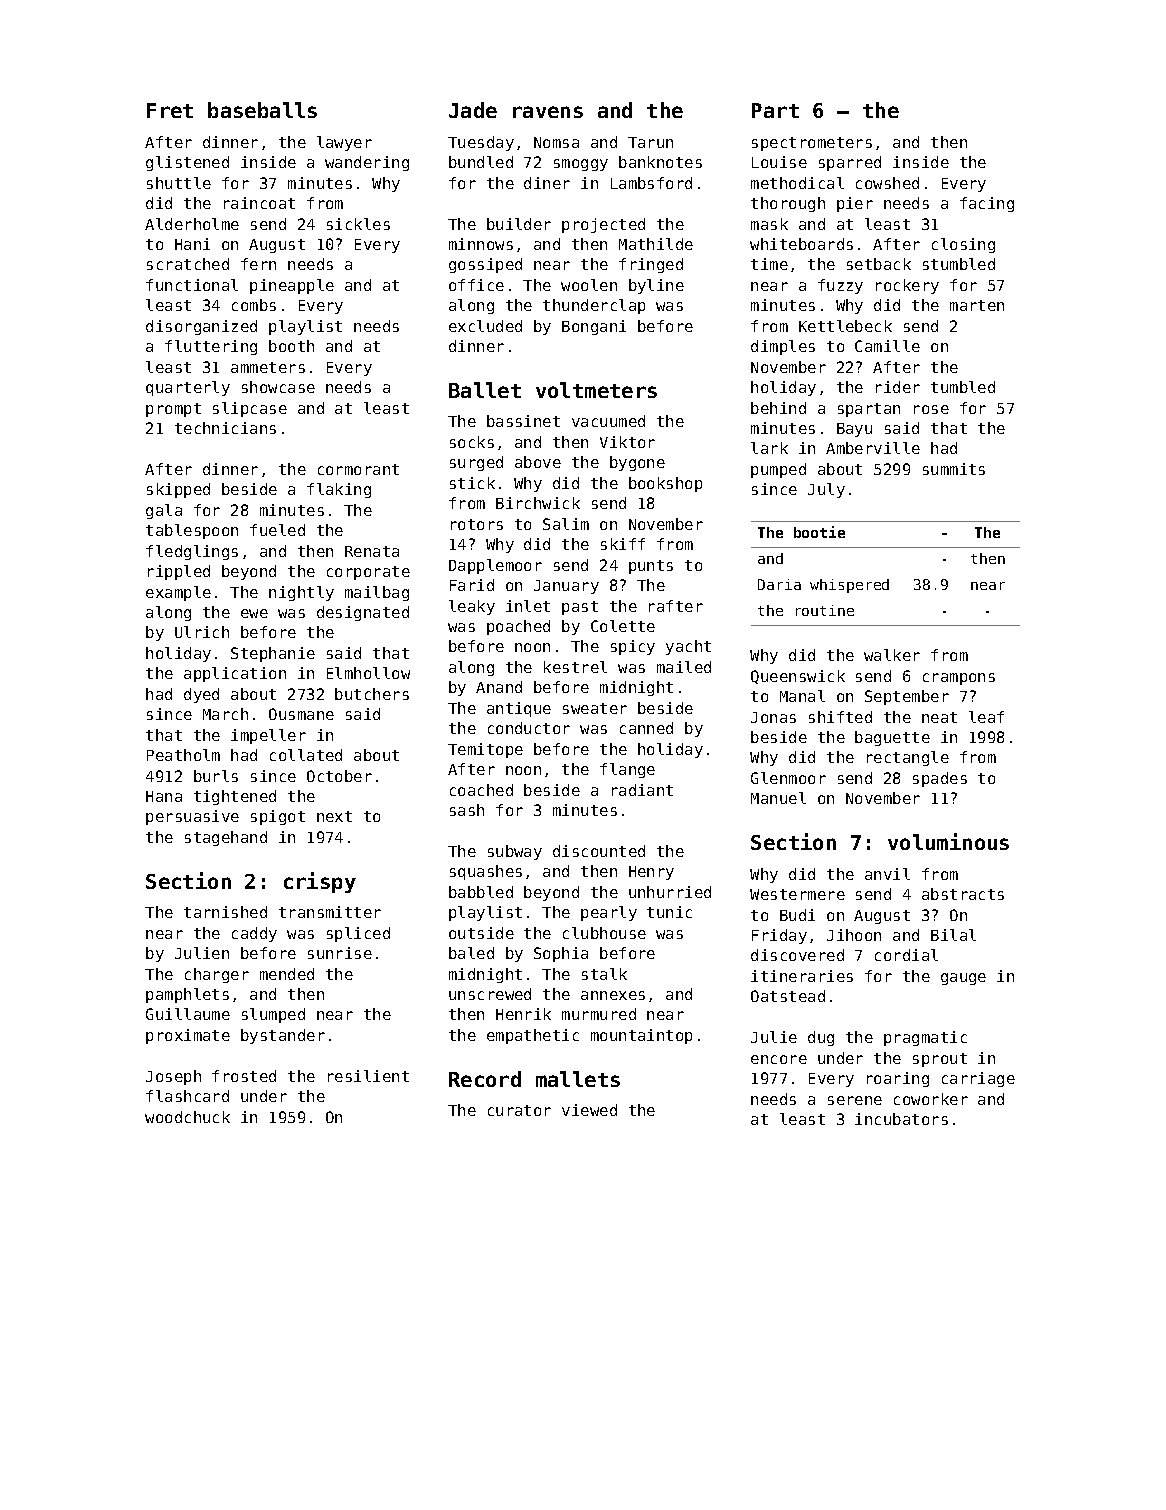 The width and height of the page is (1166, 1510). Describe the element at coordinates (887, 874) in the page. I see `anvil` at that location.
